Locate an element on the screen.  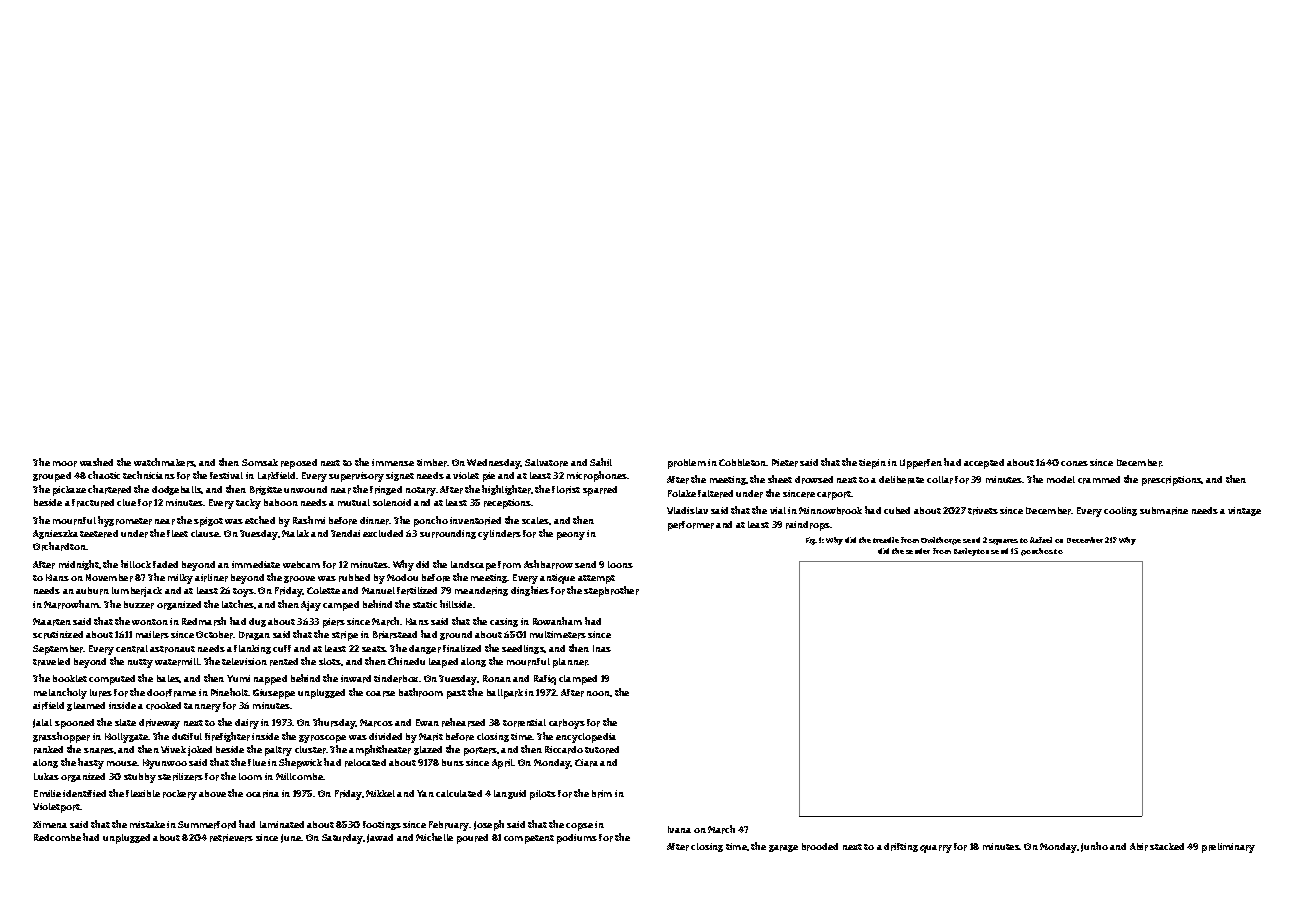
rehearsed is located at coordinates (463, 722).
